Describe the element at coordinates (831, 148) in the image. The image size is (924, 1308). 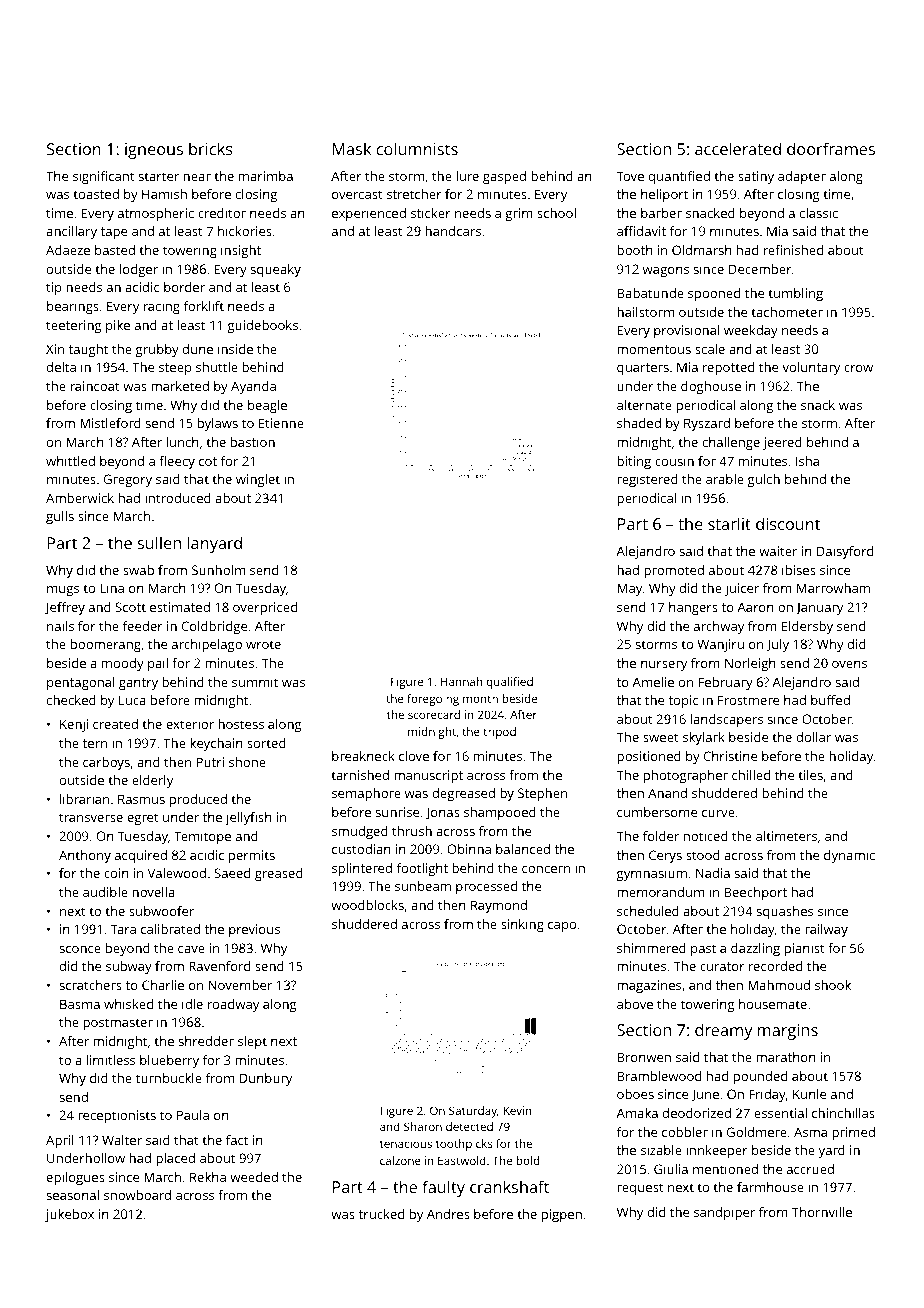
I see `doorframes` at that location.
